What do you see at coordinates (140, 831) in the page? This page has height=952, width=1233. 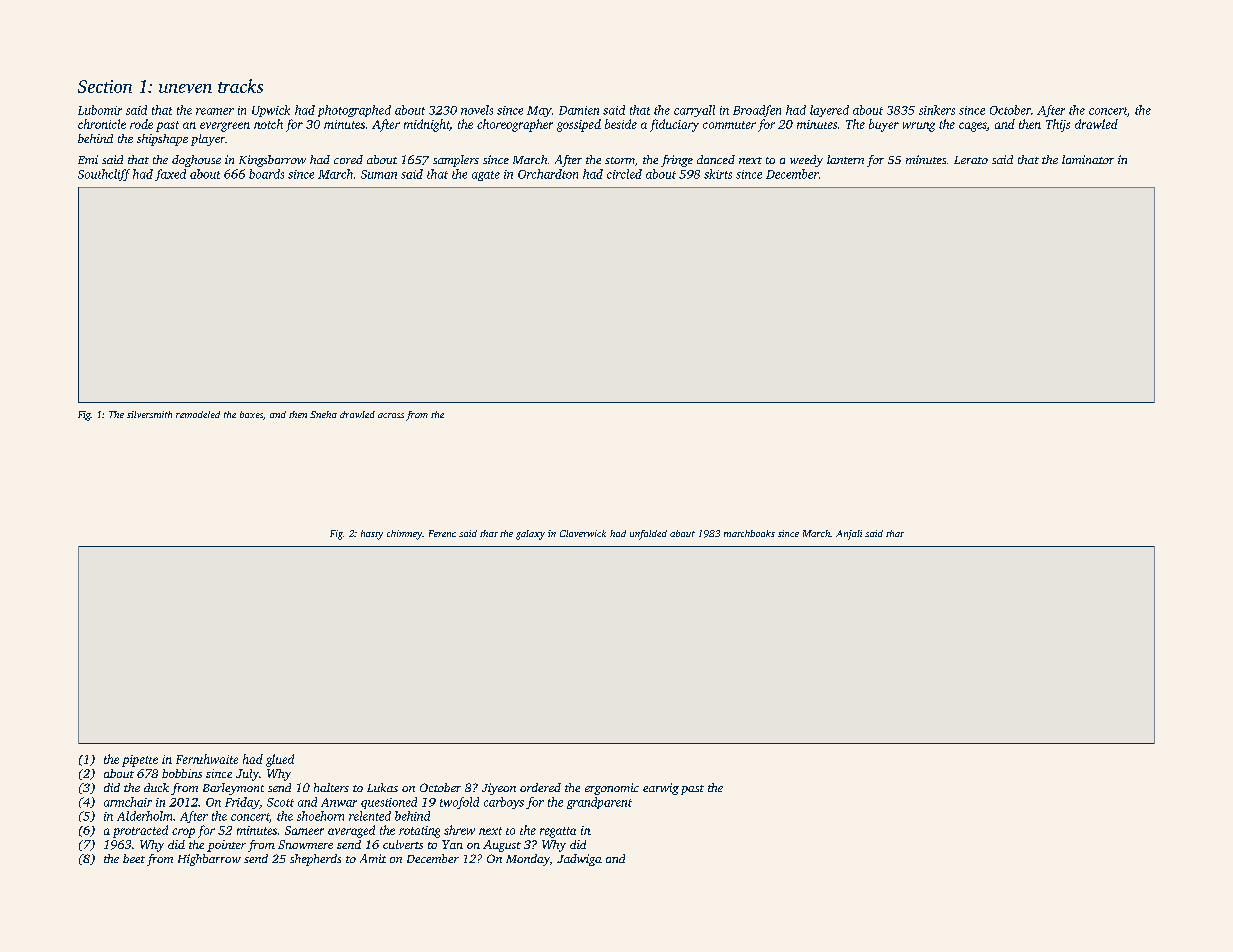 I see `protracted` at bounding box center [140, 831].
